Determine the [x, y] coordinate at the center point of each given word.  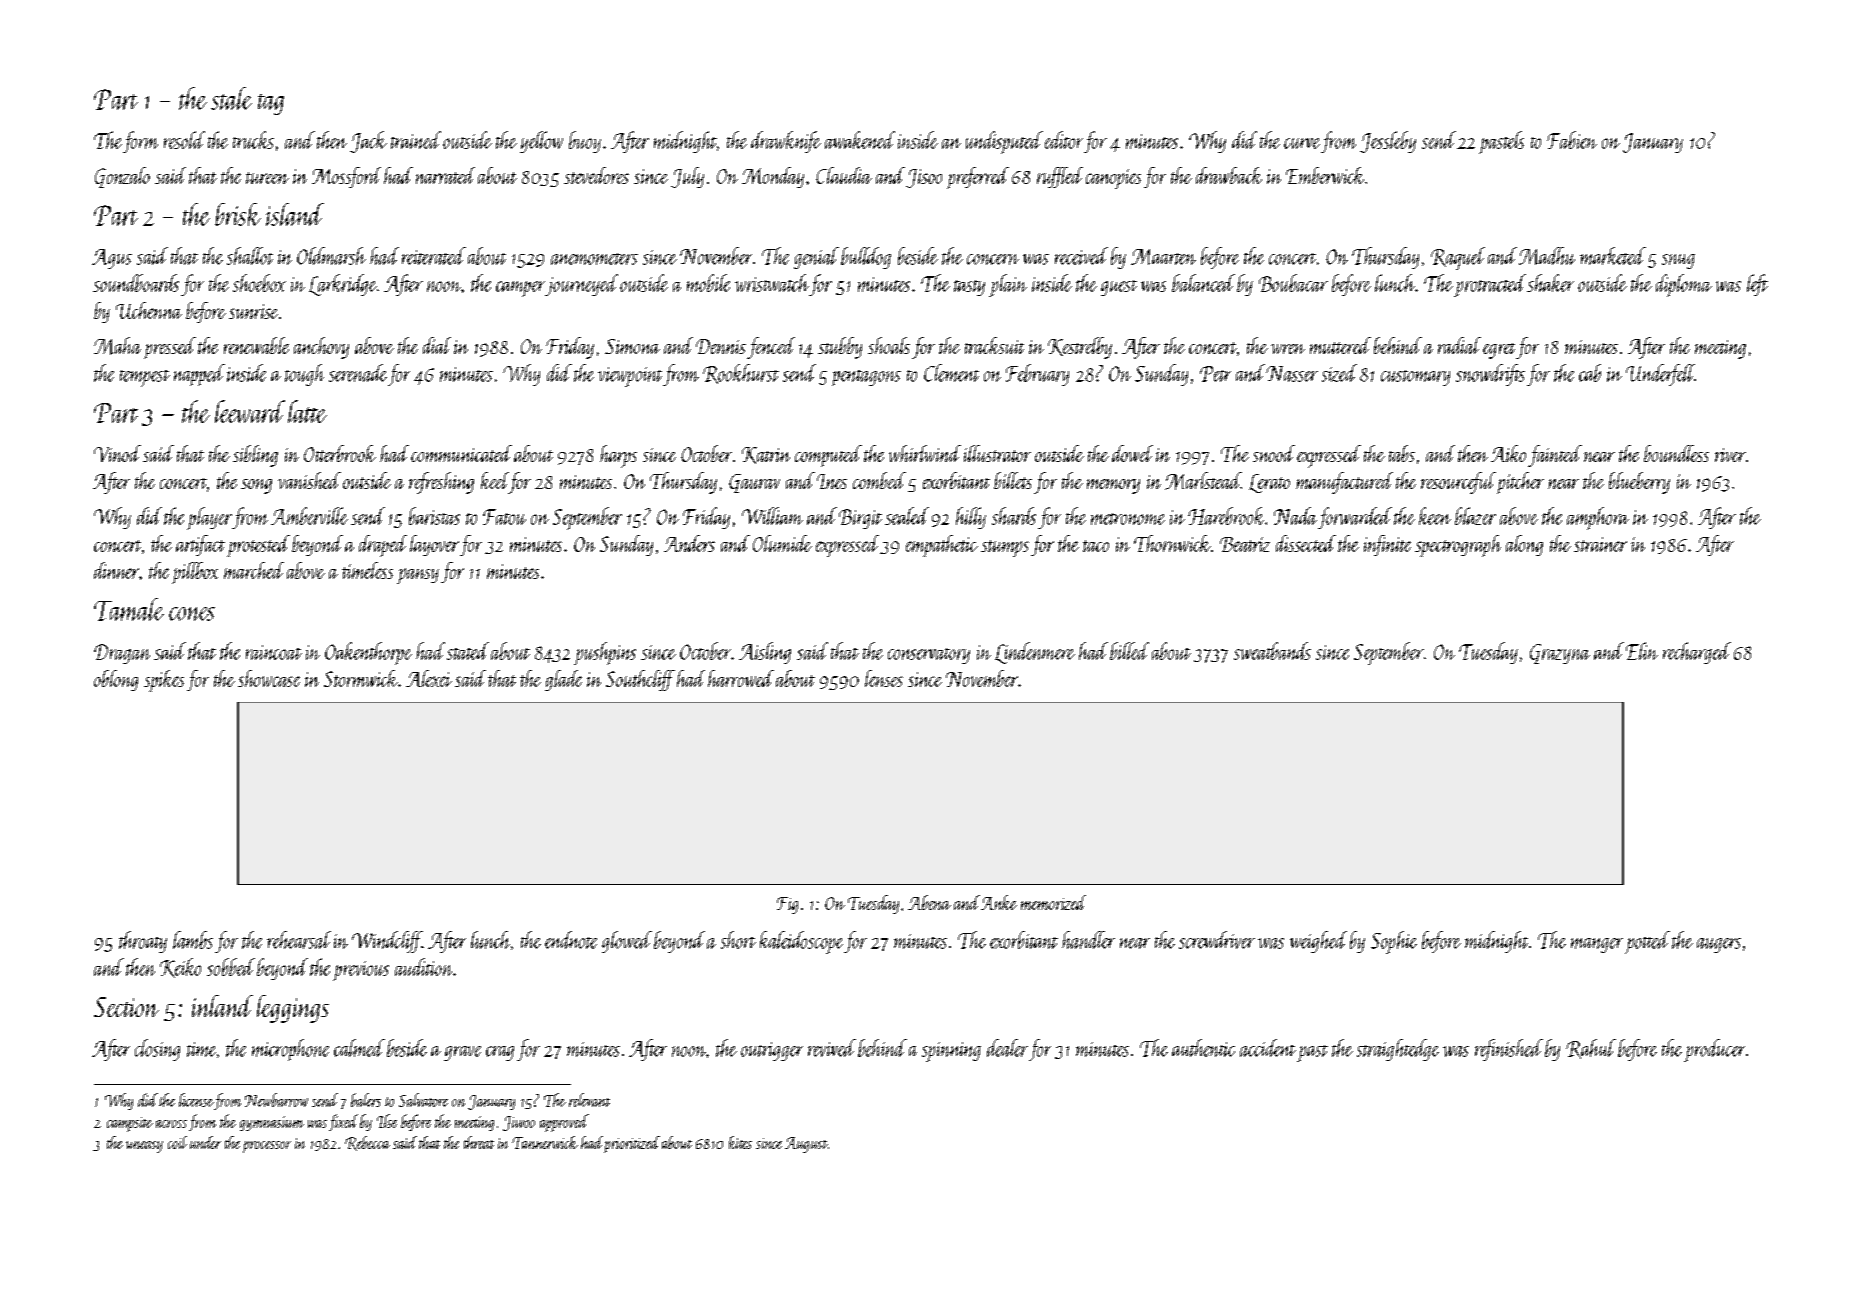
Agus [112, 259]
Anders [689, 543]
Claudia [844, 175]
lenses [884, 678]
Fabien [1572, 140]
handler [1088, 940]
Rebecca [367, 1143]
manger [1597, 945]
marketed [1613, 256]
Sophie [1394, 942]
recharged [1697, 653]
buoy [585, 142]
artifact [200, 545]
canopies [1113, 179]
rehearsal [299, 940]
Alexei [429, 678]
